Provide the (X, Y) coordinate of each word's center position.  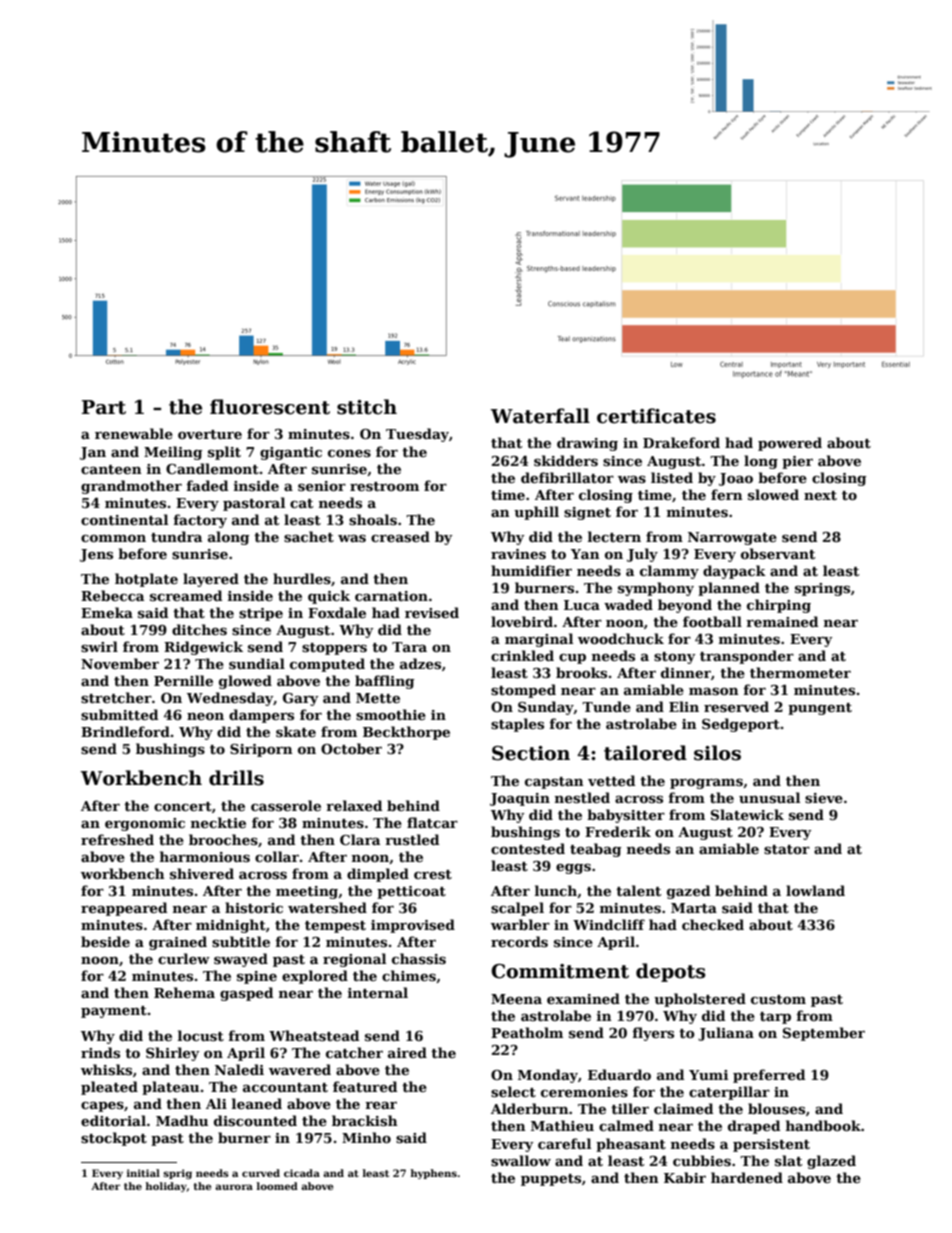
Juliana (726, 1034)
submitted (119, 714)
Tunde (606, 706)
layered (211, 580)
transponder (747, 657)
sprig (177, 1174)
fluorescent (270, 407)
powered (790, 444)
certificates (656, 416)
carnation (391, 596)
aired (407, 1052)
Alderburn (530, 1108)
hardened (747, 1177)
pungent (820, 709)
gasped (246, 994)
